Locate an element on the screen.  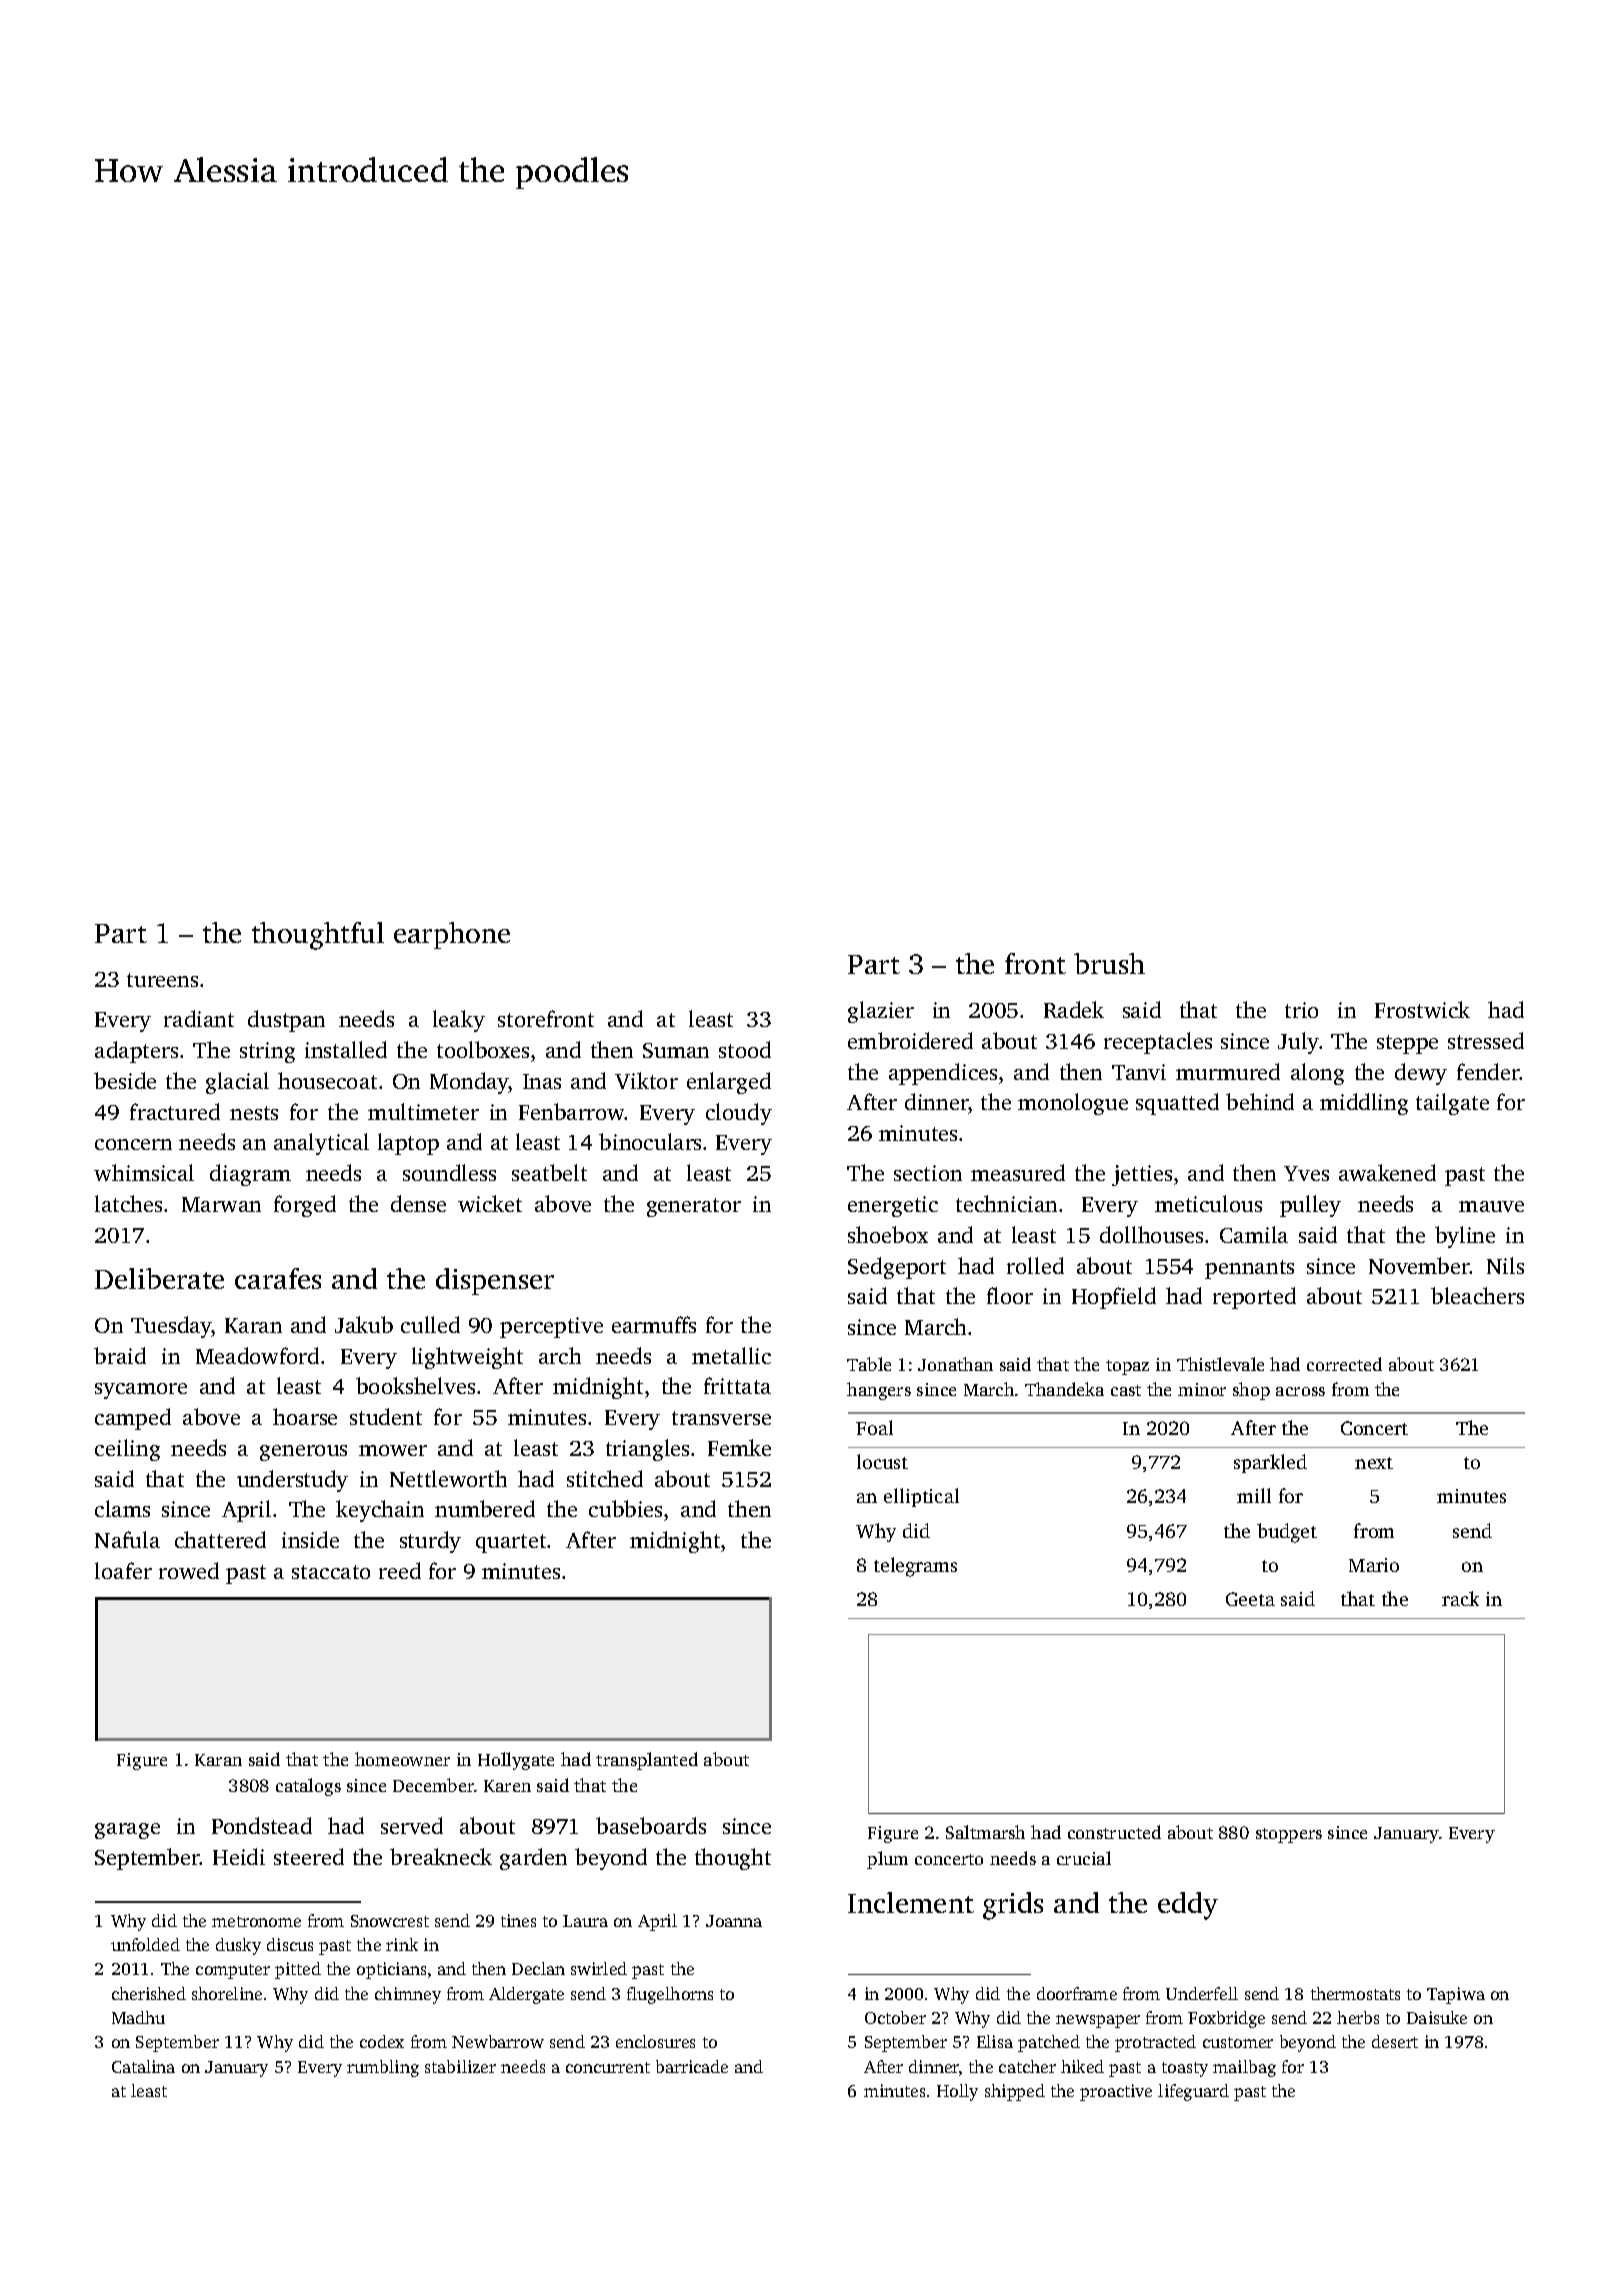
rack is located at coordinates (1460, 1598).
